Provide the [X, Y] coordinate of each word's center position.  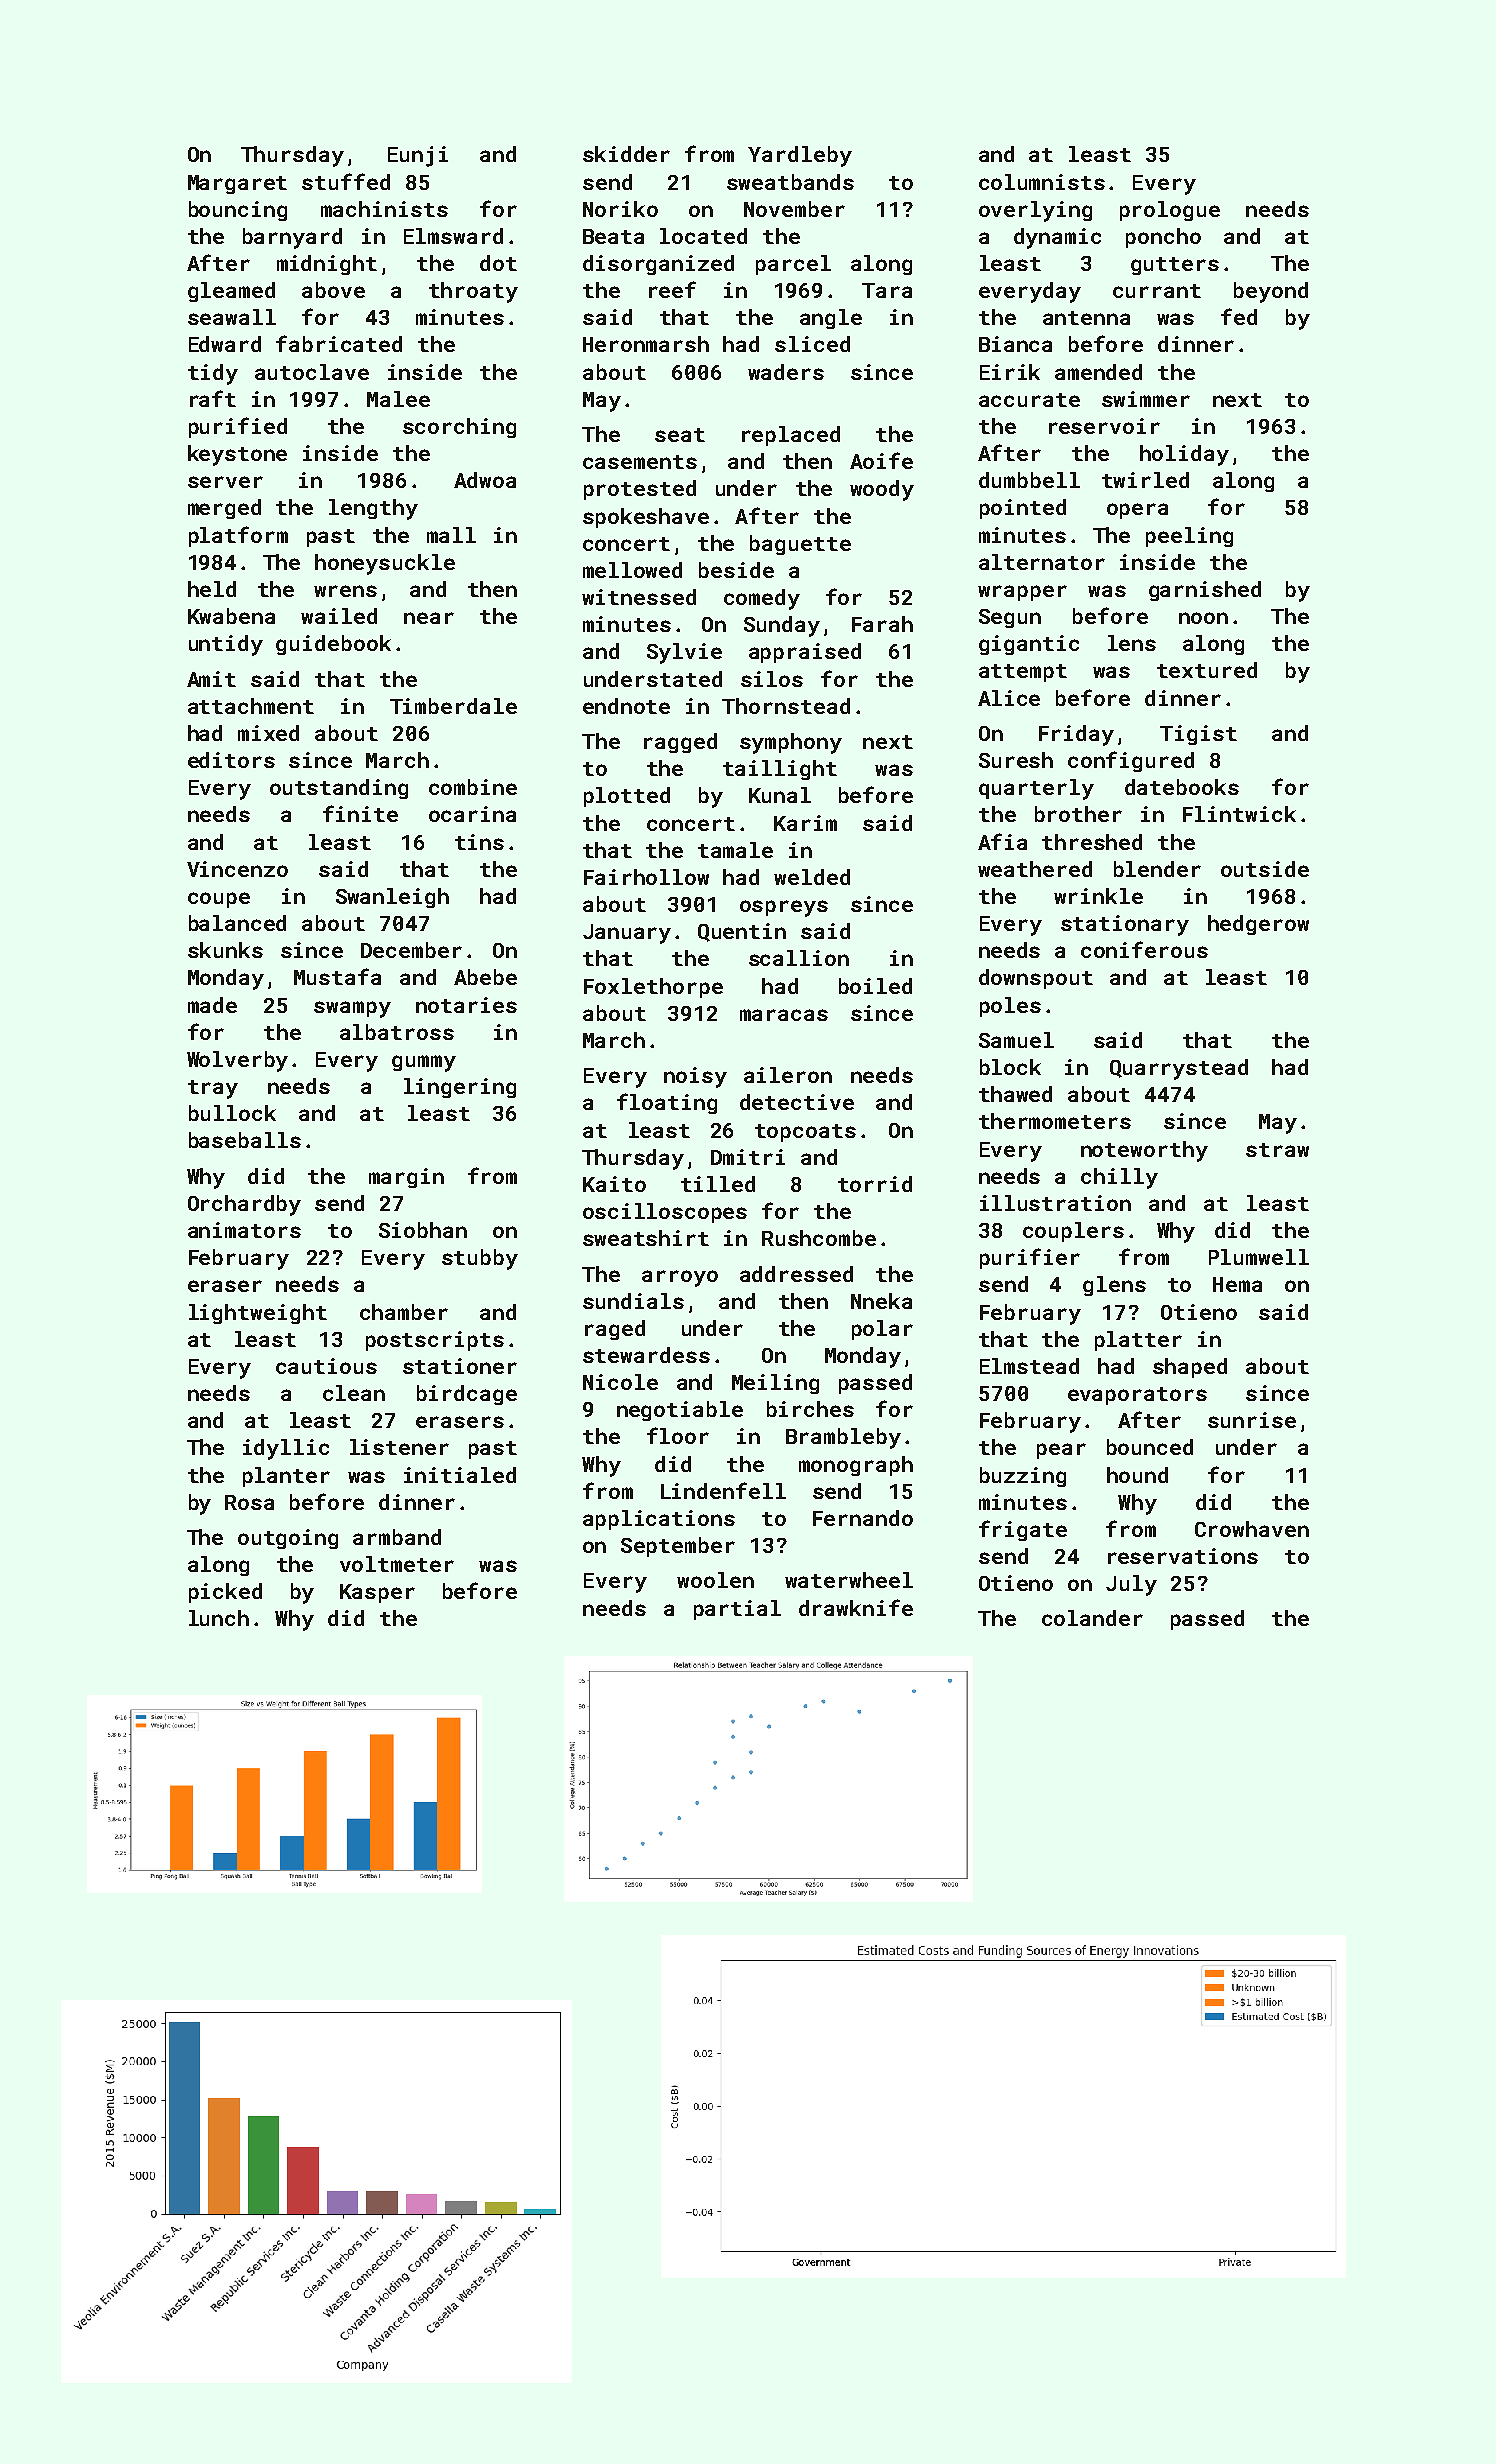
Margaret [237, 184]
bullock [232, 1113]
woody [882, 490]
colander [1092, 1618]
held [212, 589]
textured [1207, 670]
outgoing [288, 1539]
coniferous [1144, 949]
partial [737, 1610]
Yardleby [800, 156]
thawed [1015, 1094]
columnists [1042, 182]
